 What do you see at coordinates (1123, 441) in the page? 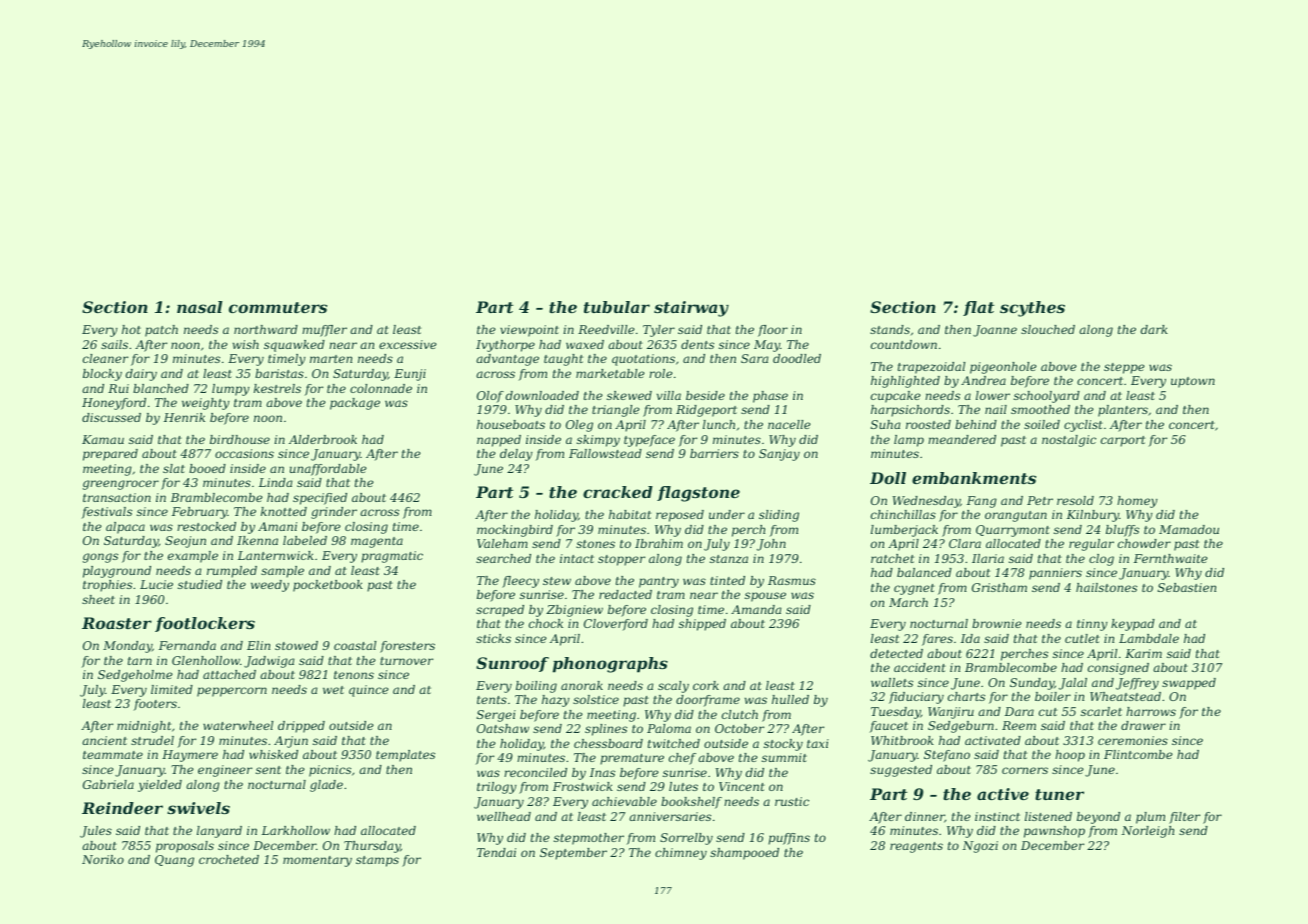
I see `carport` at bounding box center [1123, 441].
